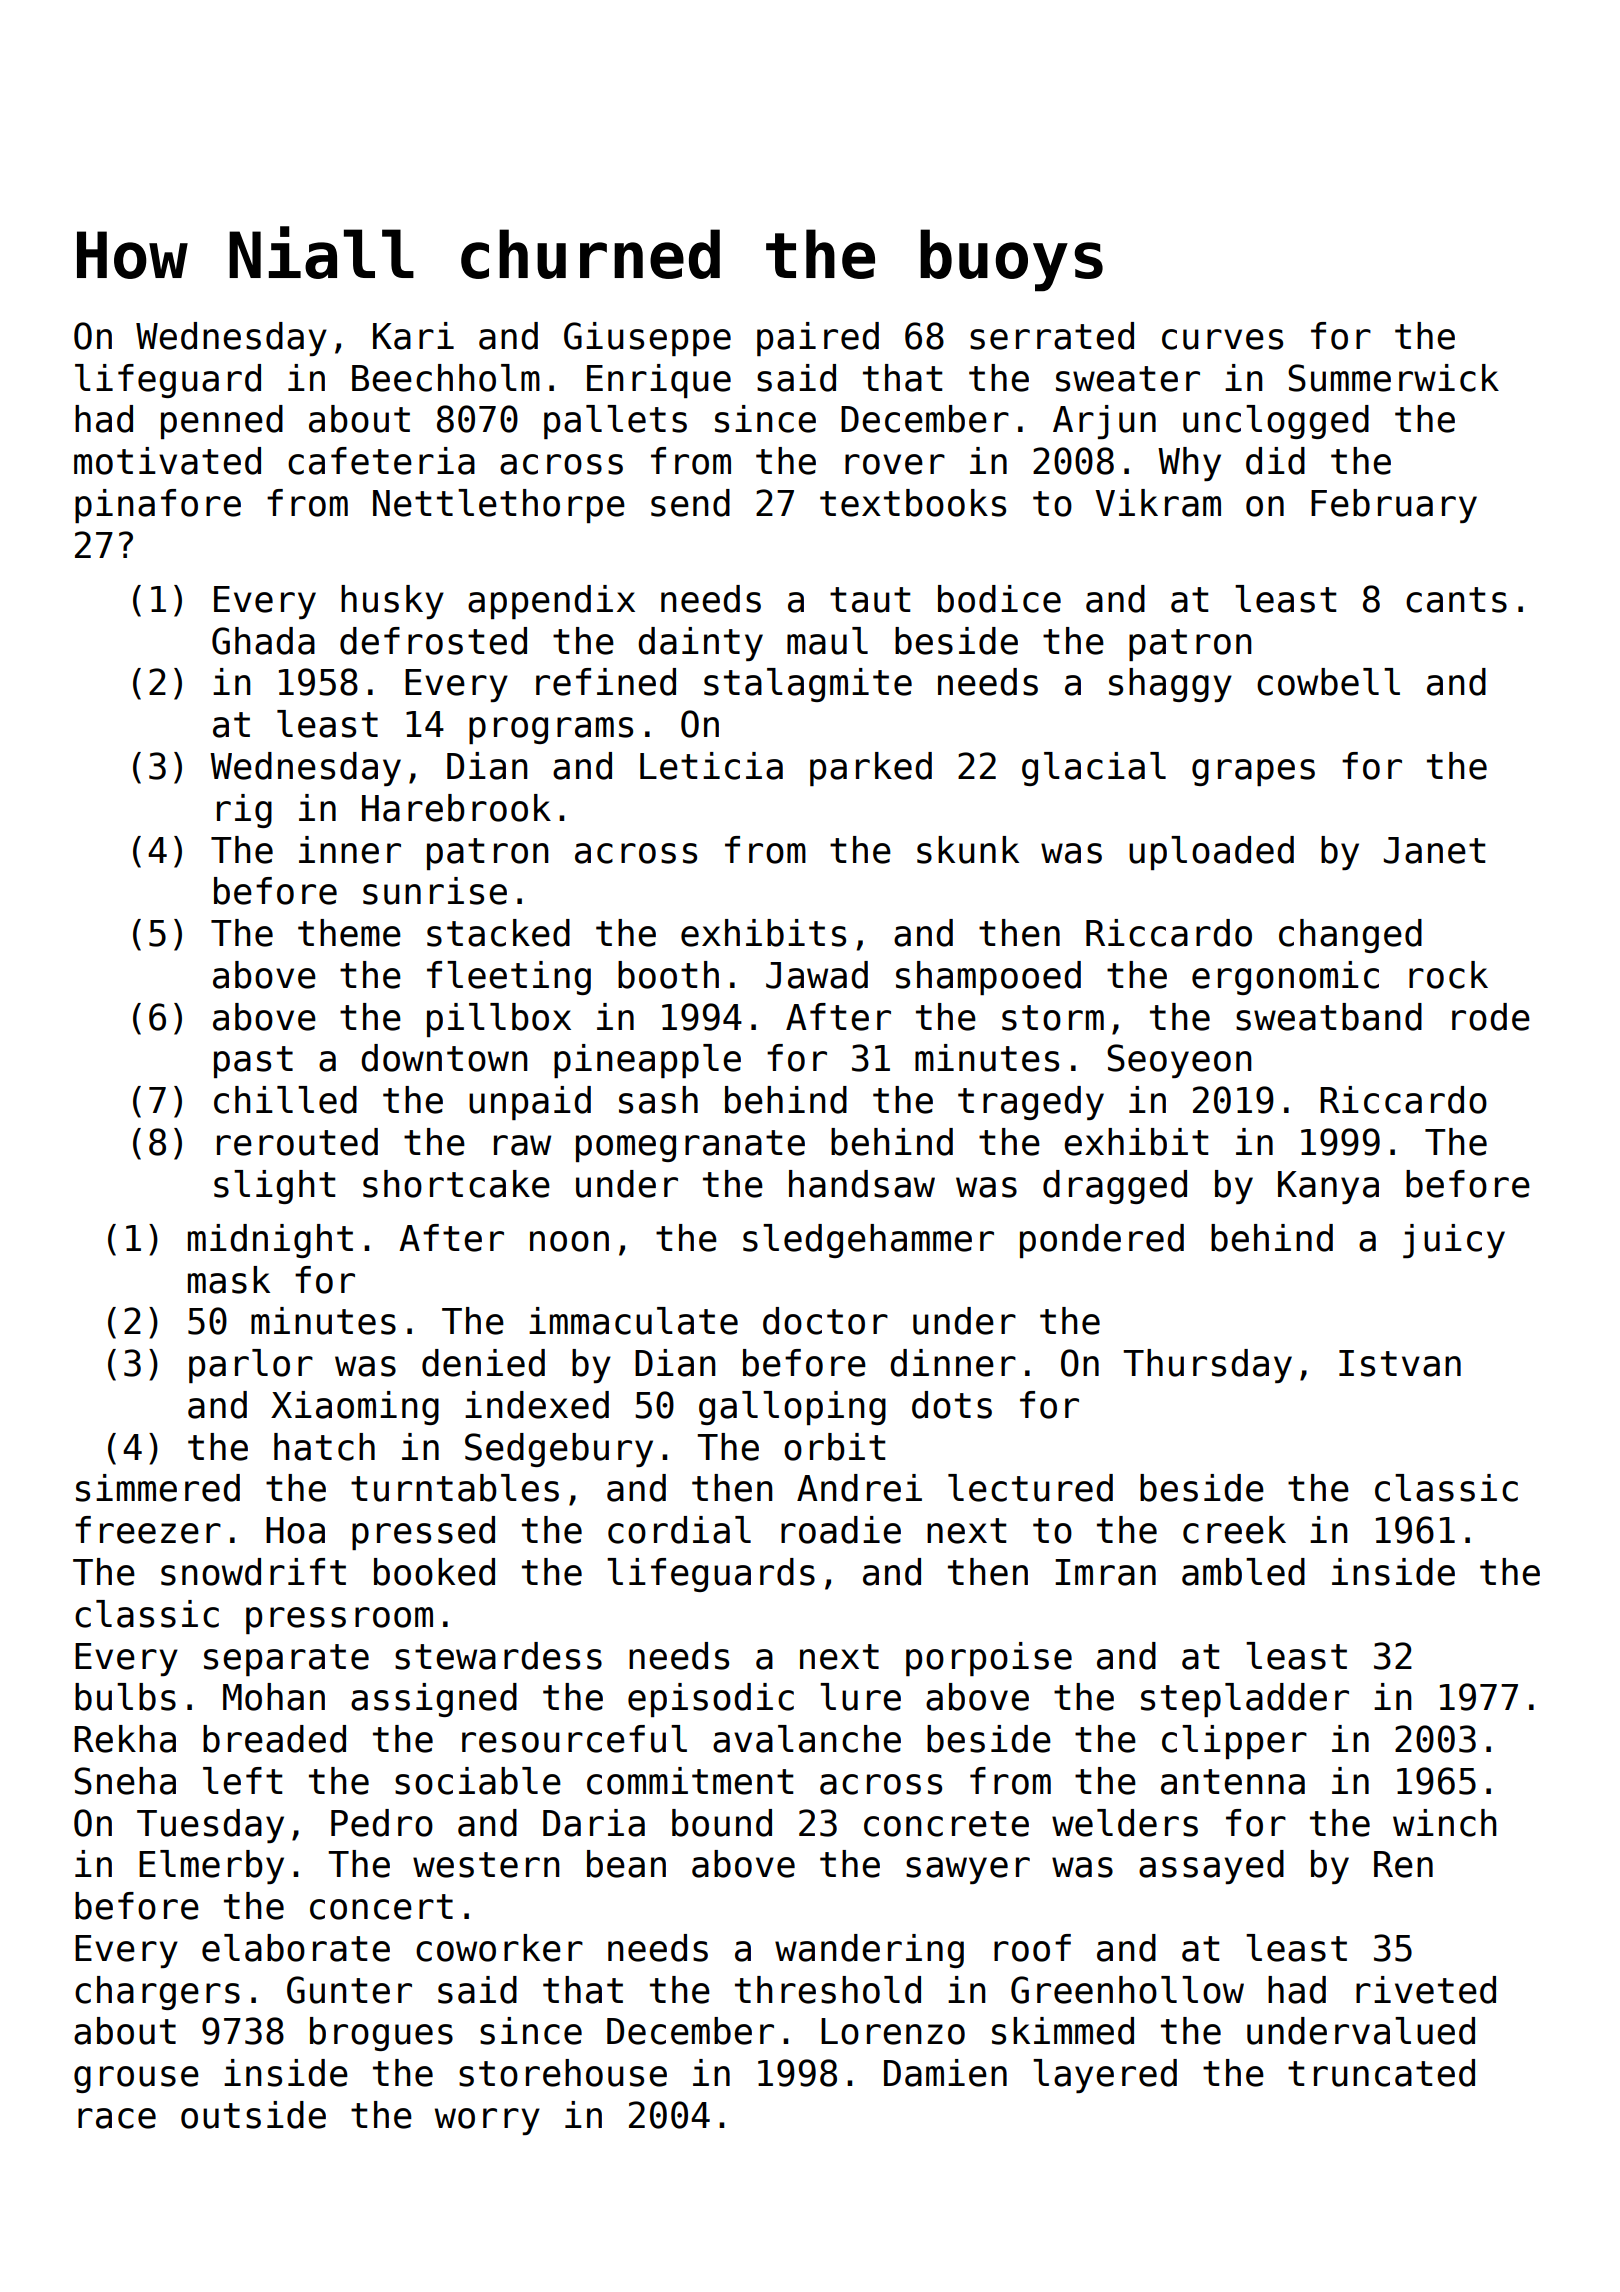 This screenshot has height=2292, width=1620. I want to click on worry, so click(487, 2121).
